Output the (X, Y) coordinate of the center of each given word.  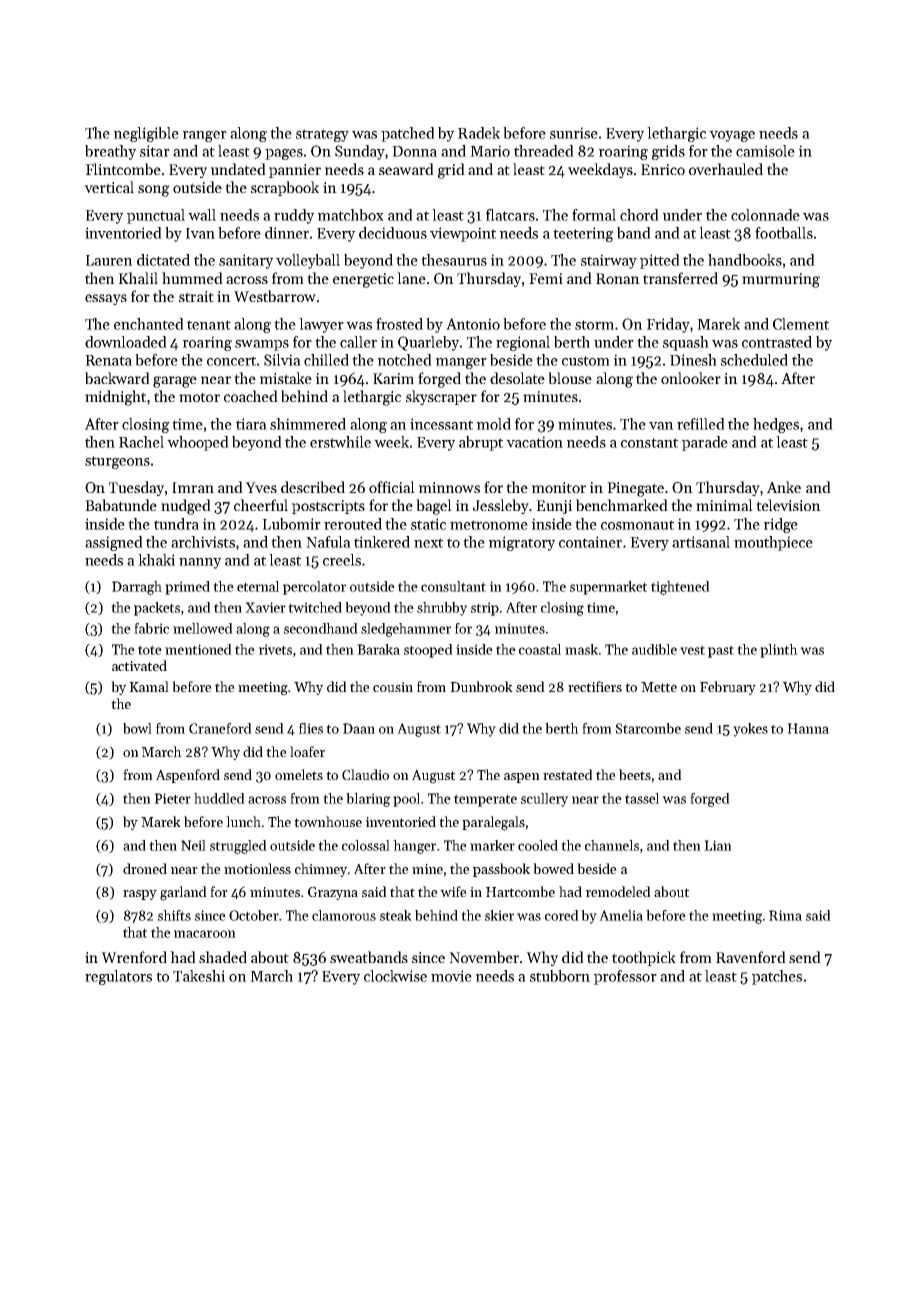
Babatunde (121, 505)
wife (453, 891)
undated (238, 169)
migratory (522, 543)
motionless (257, 868)
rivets (275, 649)
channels (612, 845)
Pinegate (635, 489)
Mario (490, 151)
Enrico (663, 169)
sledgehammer (406, 630)
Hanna (808, 728)
